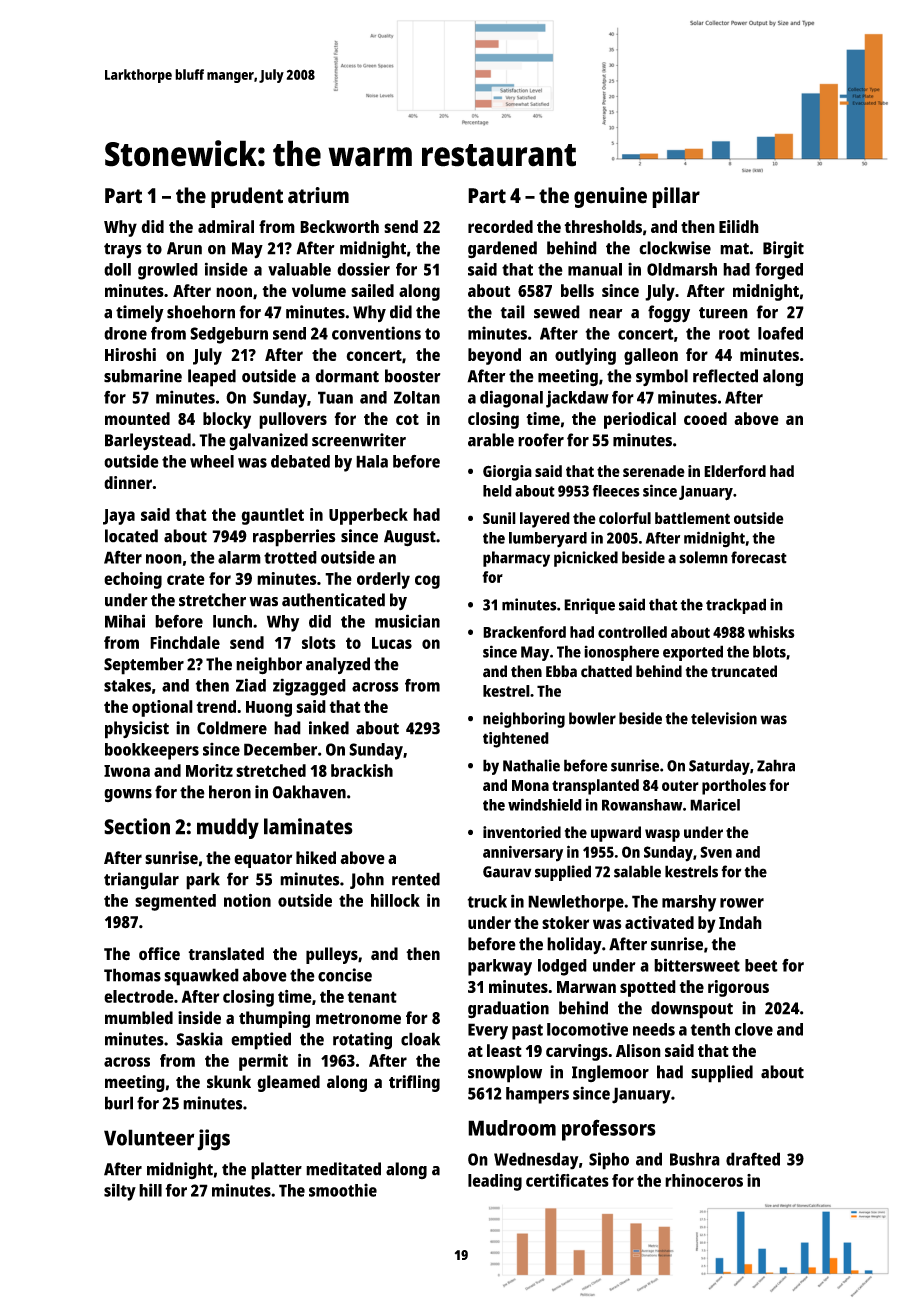 The height and width of the screenshot is (1316, 908). What do you see at coordinates (531, 765) in the screenshot?
I see `Nathalie` at bounding box center [531, 765].
